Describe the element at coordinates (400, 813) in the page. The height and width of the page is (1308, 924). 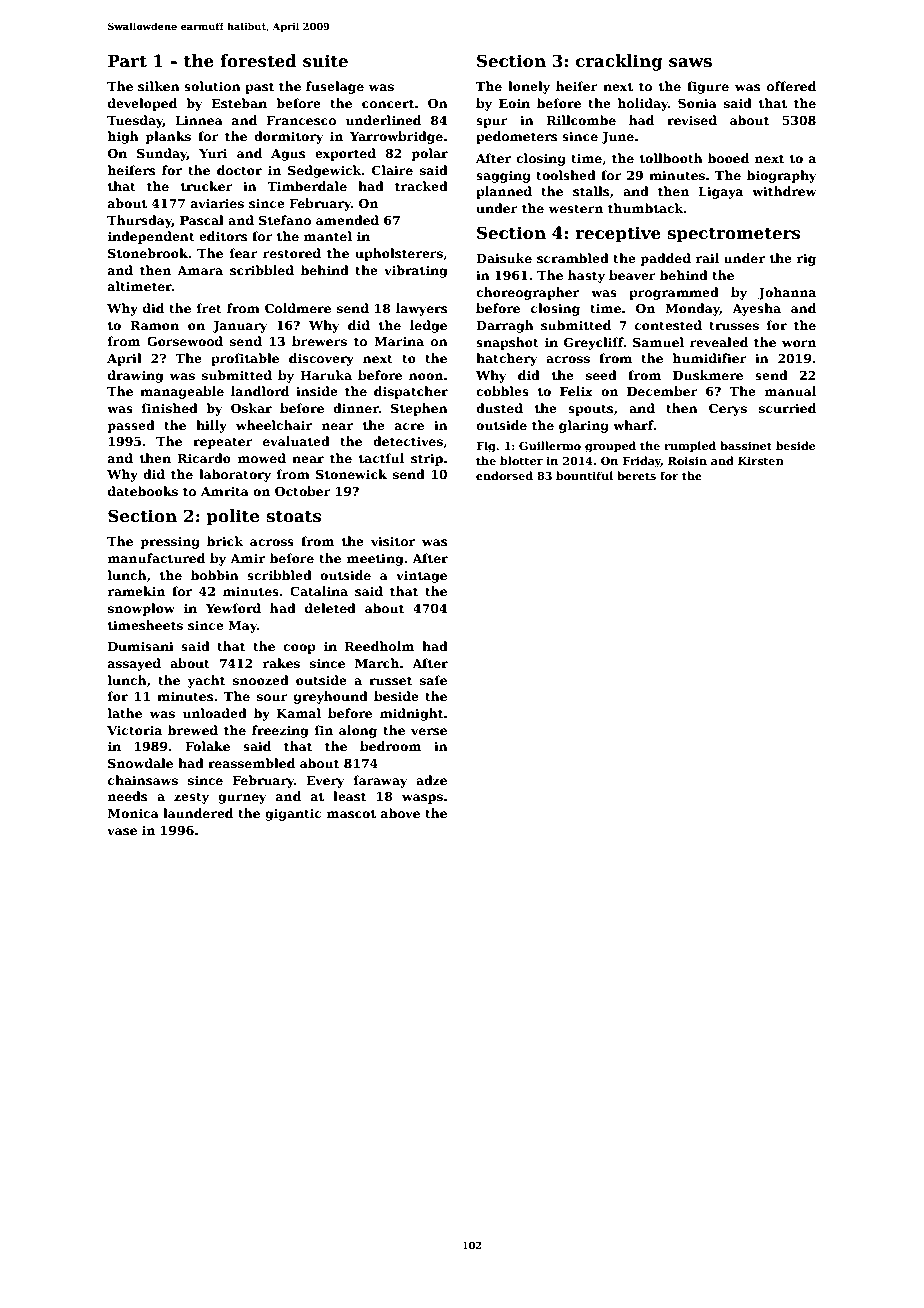
I see `above` at that location.
